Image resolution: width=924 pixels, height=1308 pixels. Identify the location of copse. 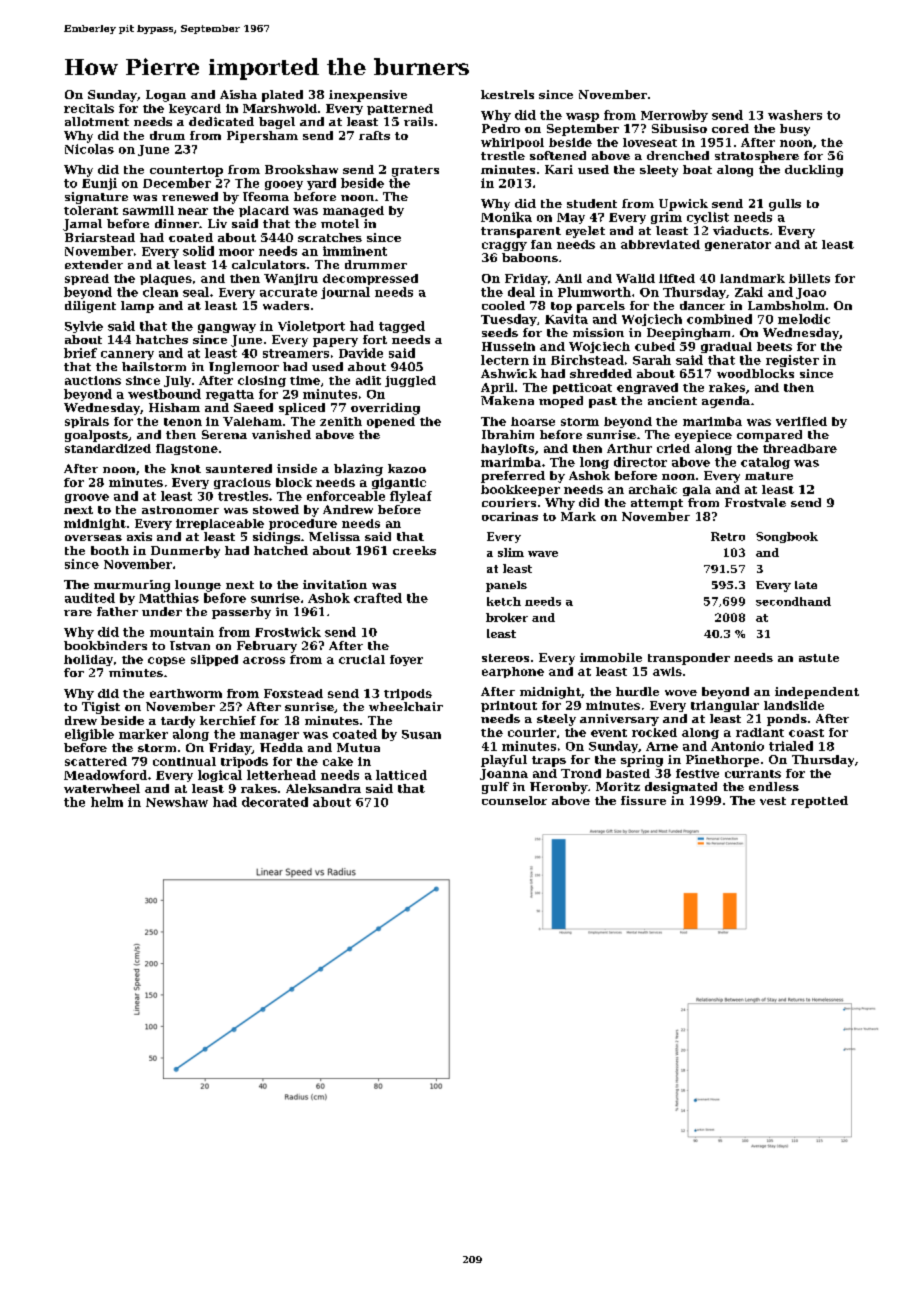
(166, 661).
